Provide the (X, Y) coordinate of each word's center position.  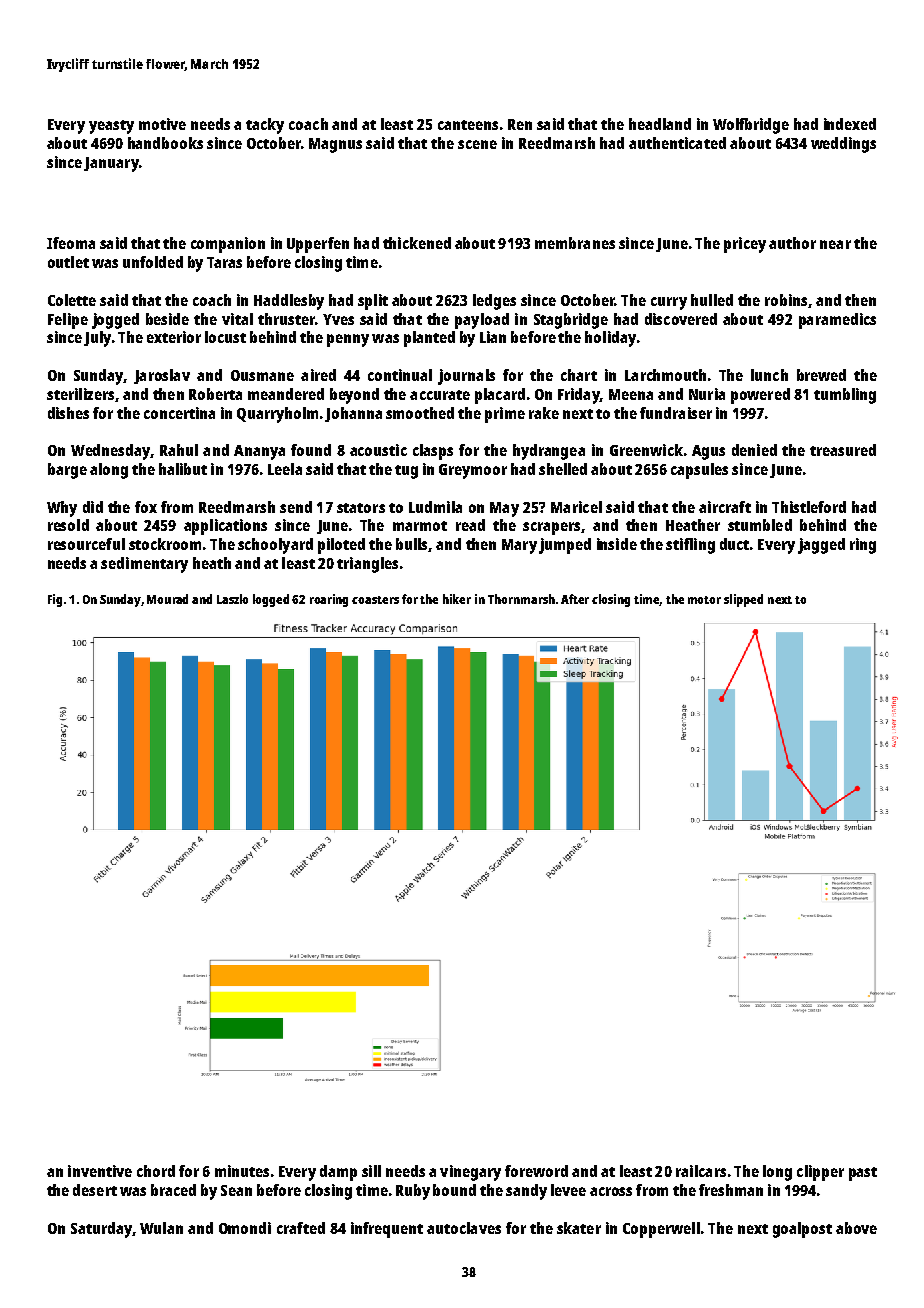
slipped (743, 600)
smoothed (420, 413)
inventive (100, 1171)
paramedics (837, 321)
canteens (468, 125)
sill (371, 1171)
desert (95, 1190)
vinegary (470, 1173)
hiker (457, 599)
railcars (701, 1171)
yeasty (111, 127)
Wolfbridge (751, 126)
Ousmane (262, 375)
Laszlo (232, 599)
